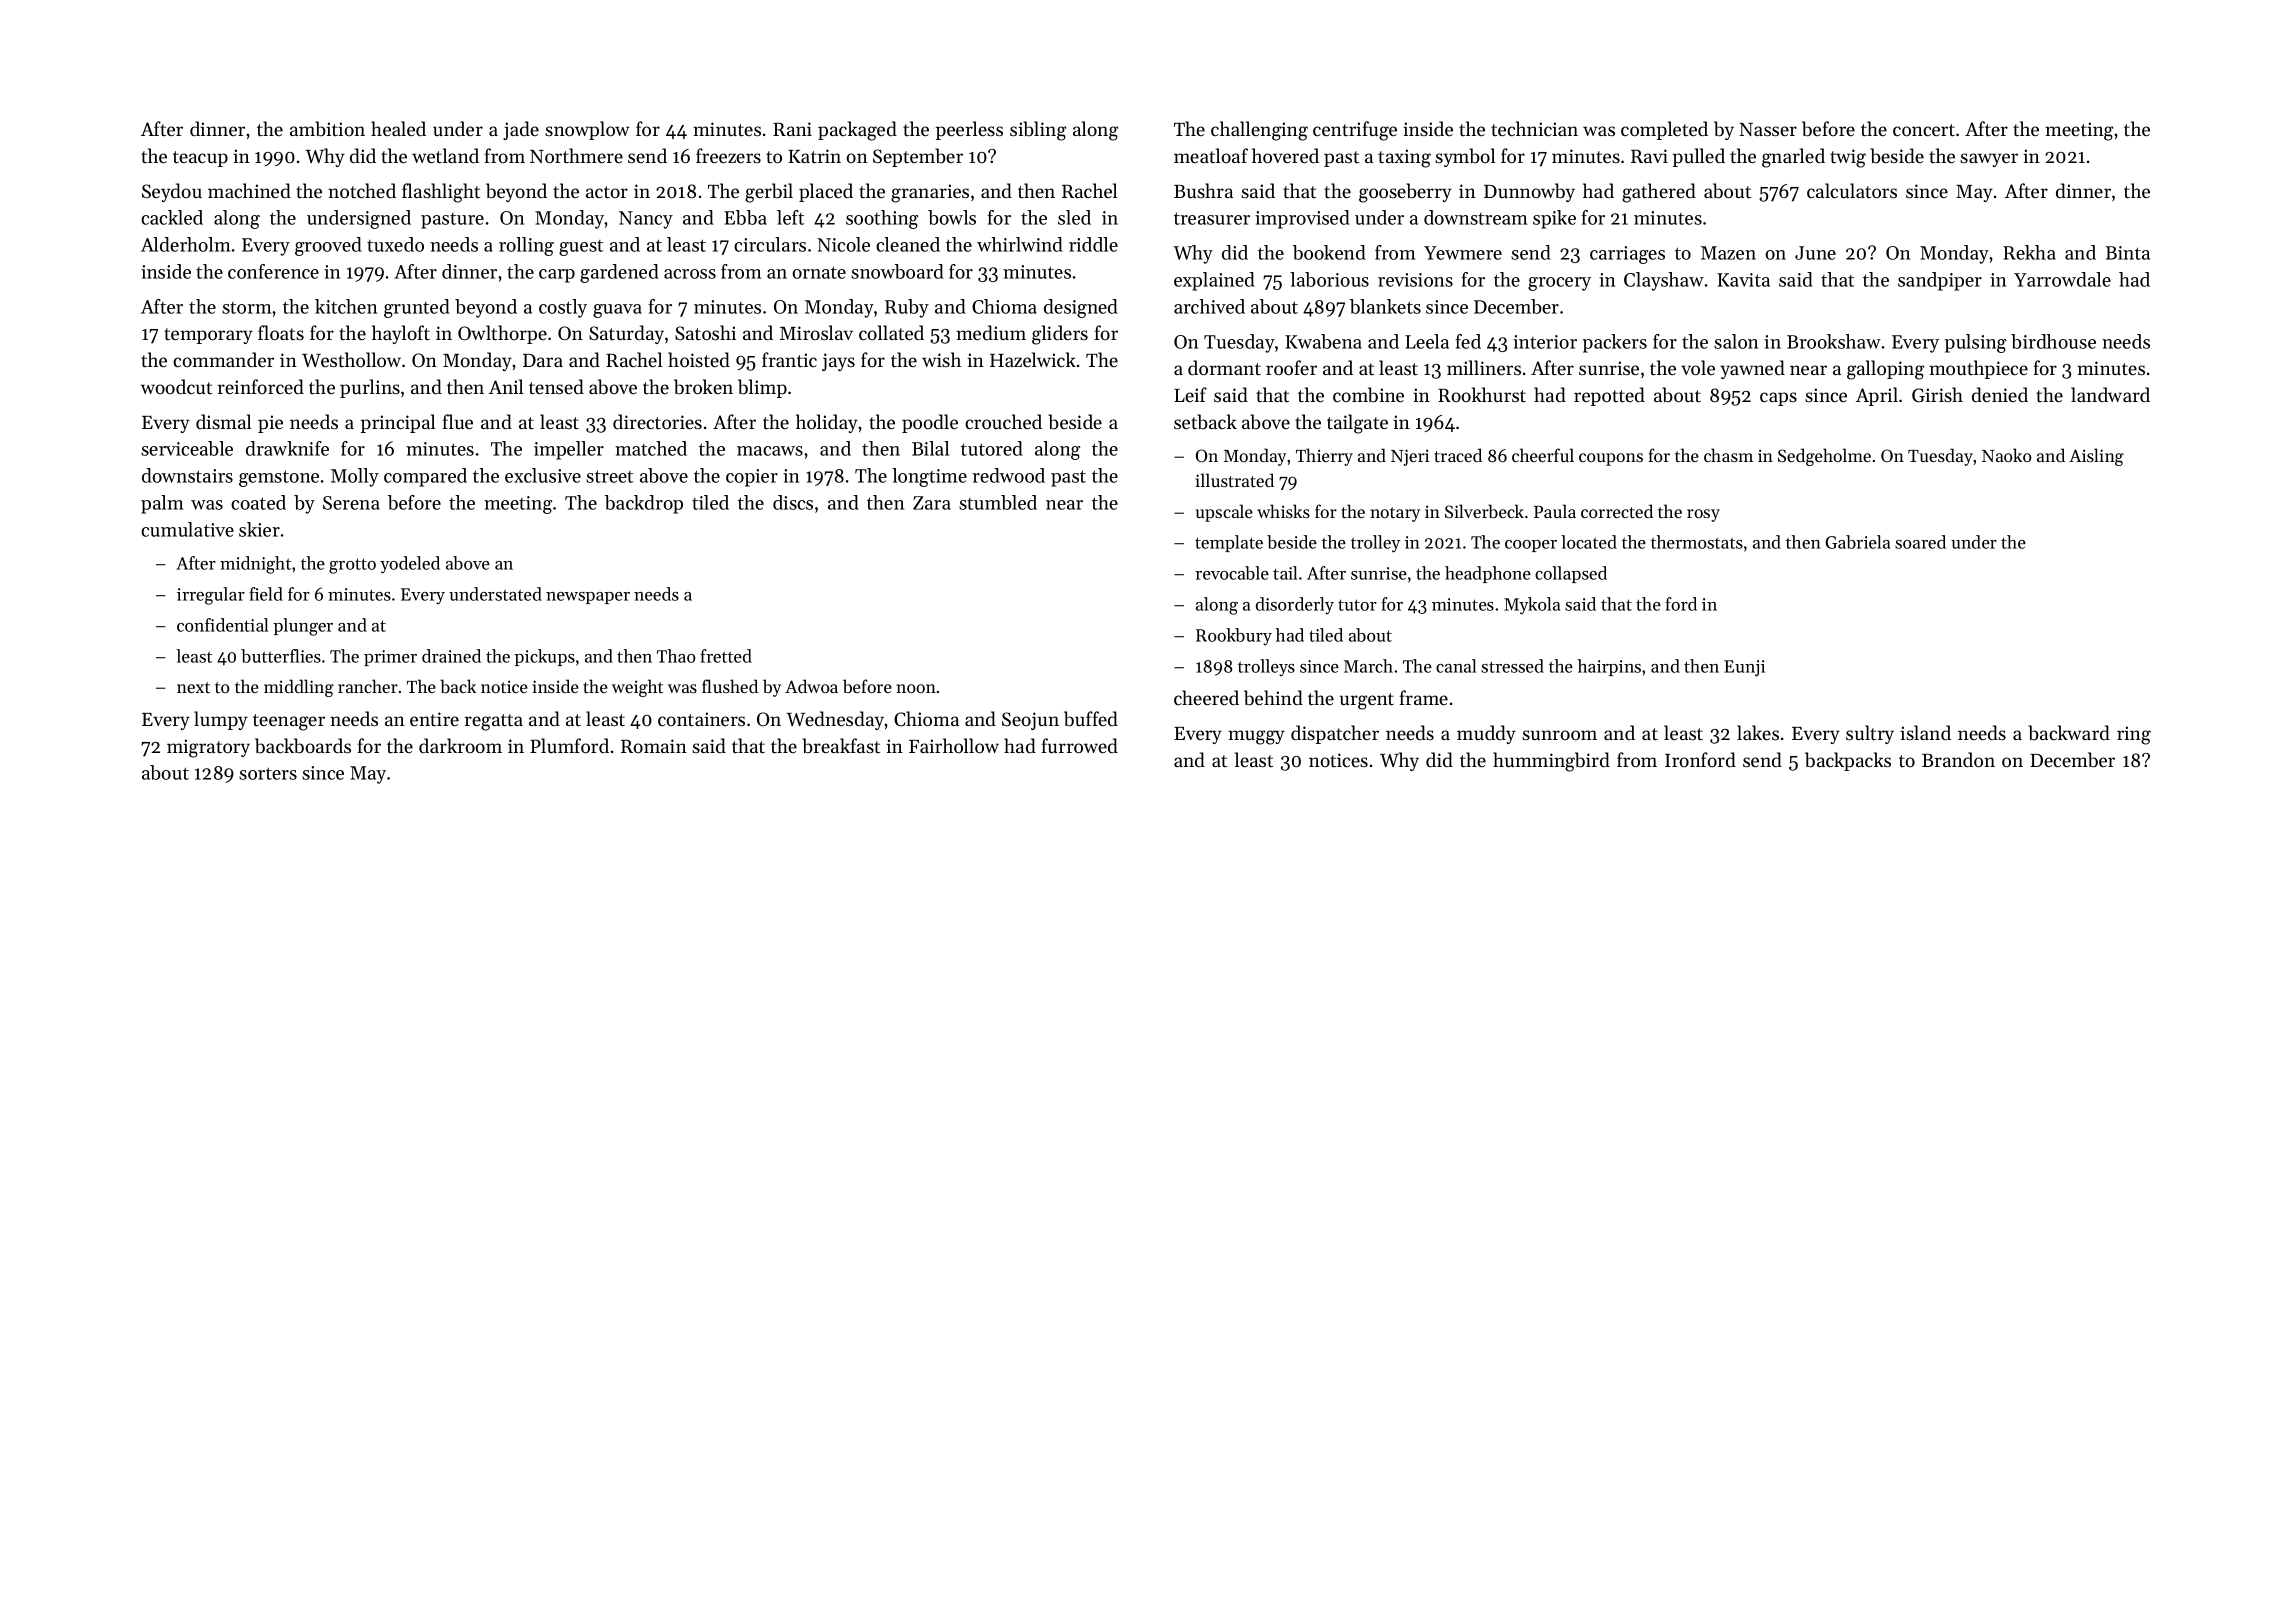  What do you see at coordinates (268, 773) in the screenshot?
I see `sorters` at bounding box center [268, 773].
